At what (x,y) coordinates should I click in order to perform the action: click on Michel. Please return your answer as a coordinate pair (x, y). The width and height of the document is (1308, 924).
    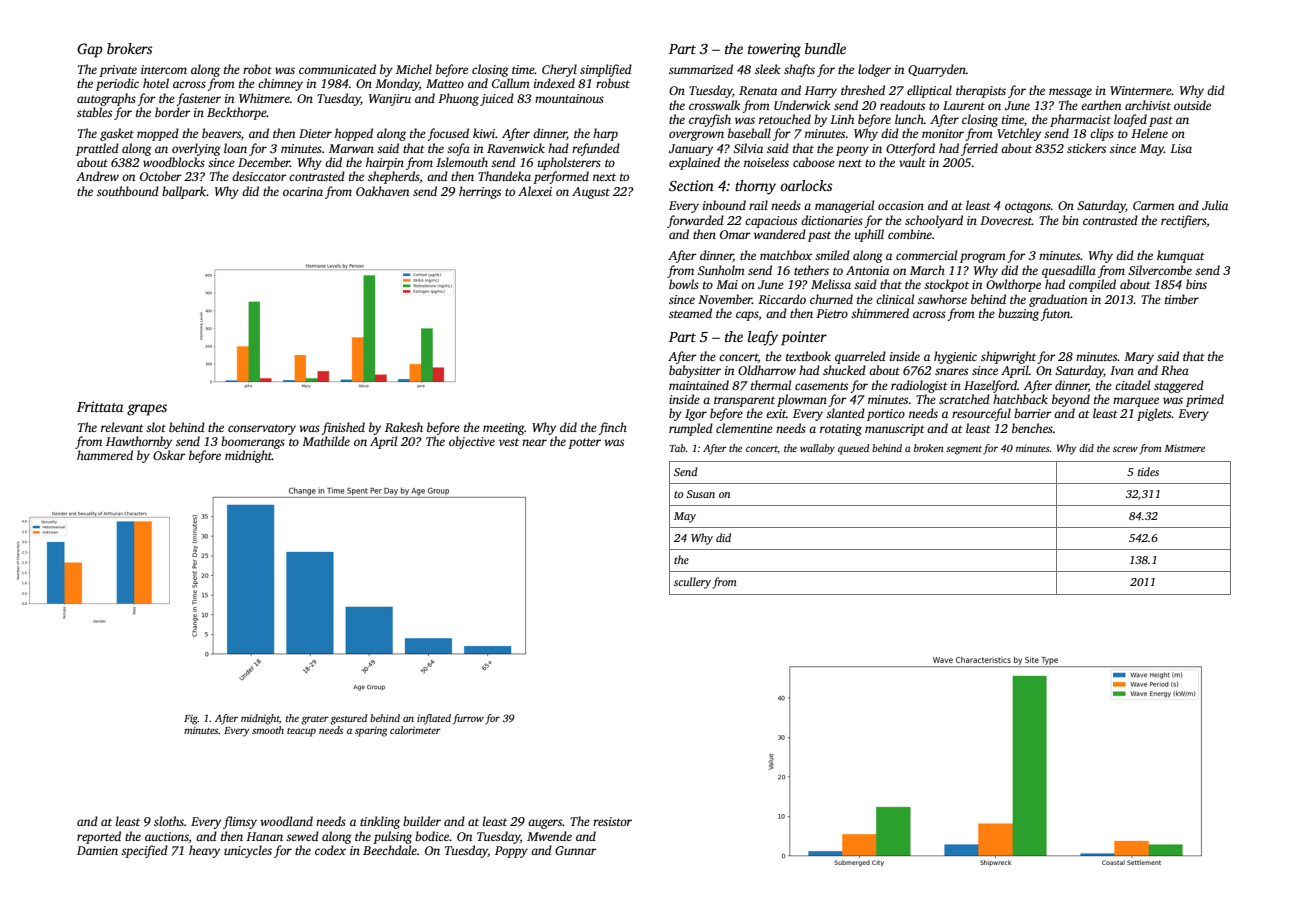
    Looking at the image, I should click on (414, 69).
